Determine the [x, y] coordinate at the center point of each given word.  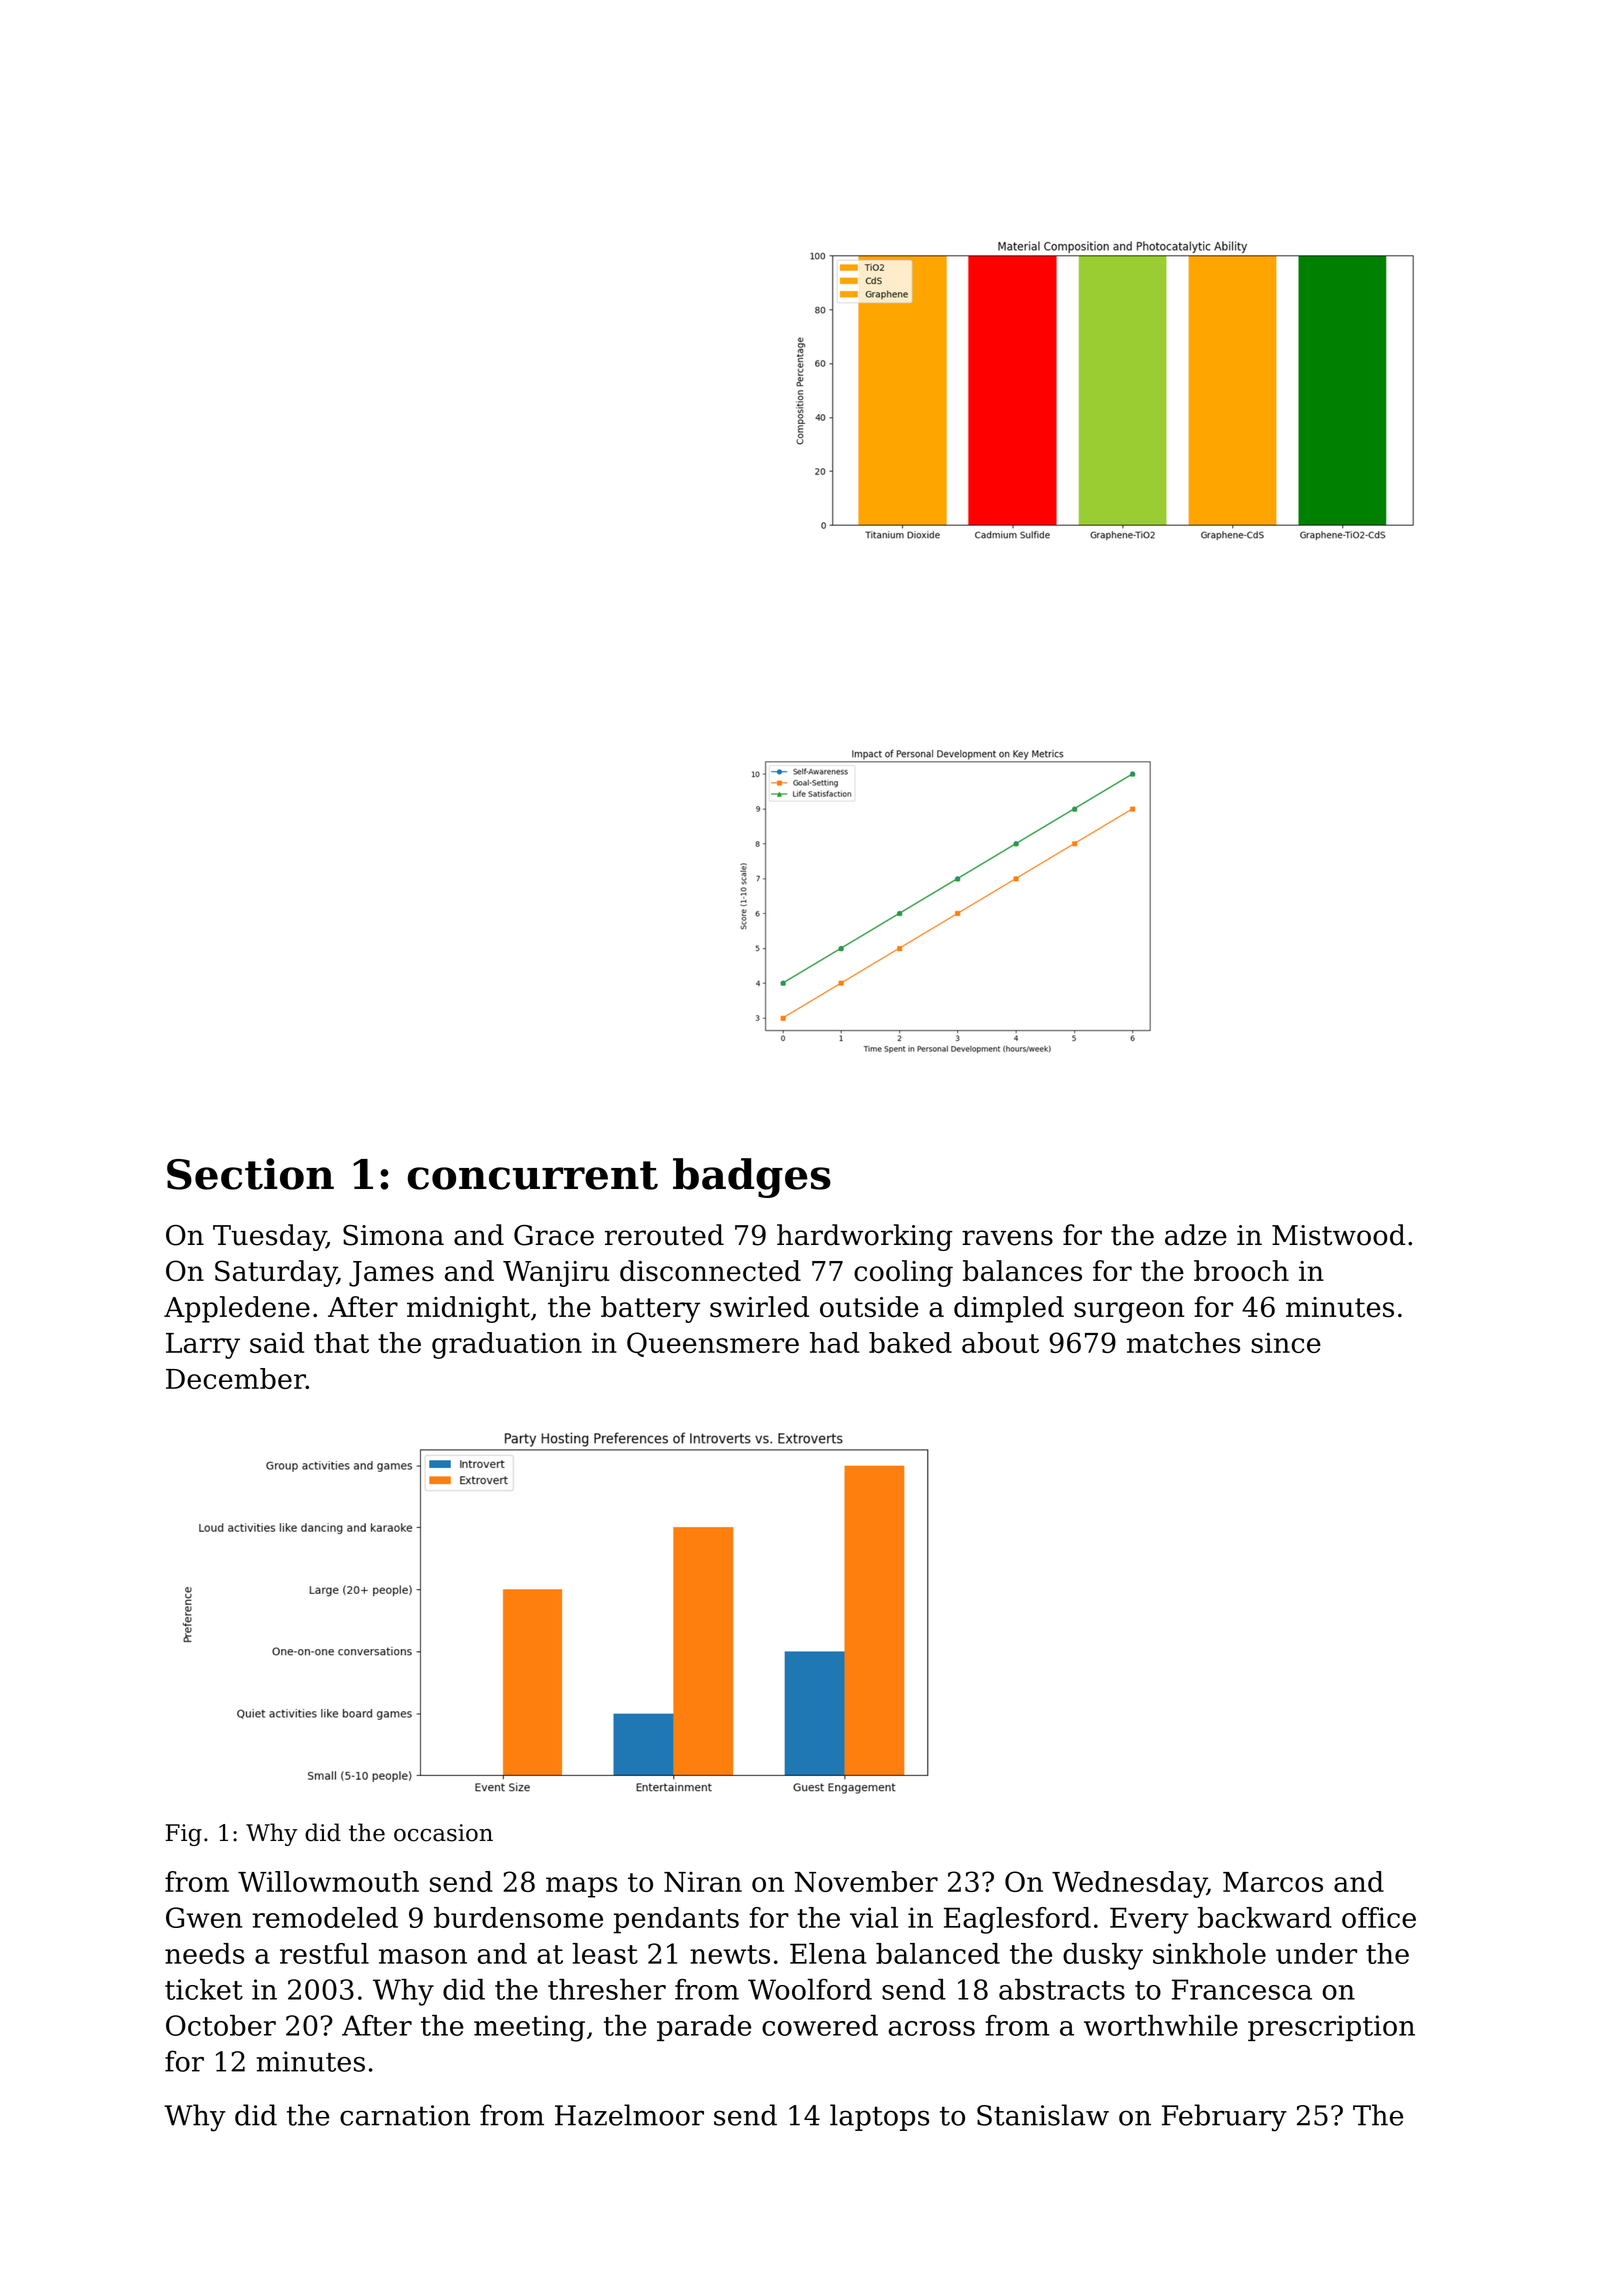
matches [1183, 1342]
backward [1264, 1917]
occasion [443, 1833]
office [1379, 1917]
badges [752, 1178]
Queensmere [713, 1344]
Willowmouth [328, 1881]
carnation [405, 2115]
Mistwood [1339, 1235]
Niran [703, 1882]
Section [250, 1174]
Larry [203, 1346]
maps [581, 1887]
